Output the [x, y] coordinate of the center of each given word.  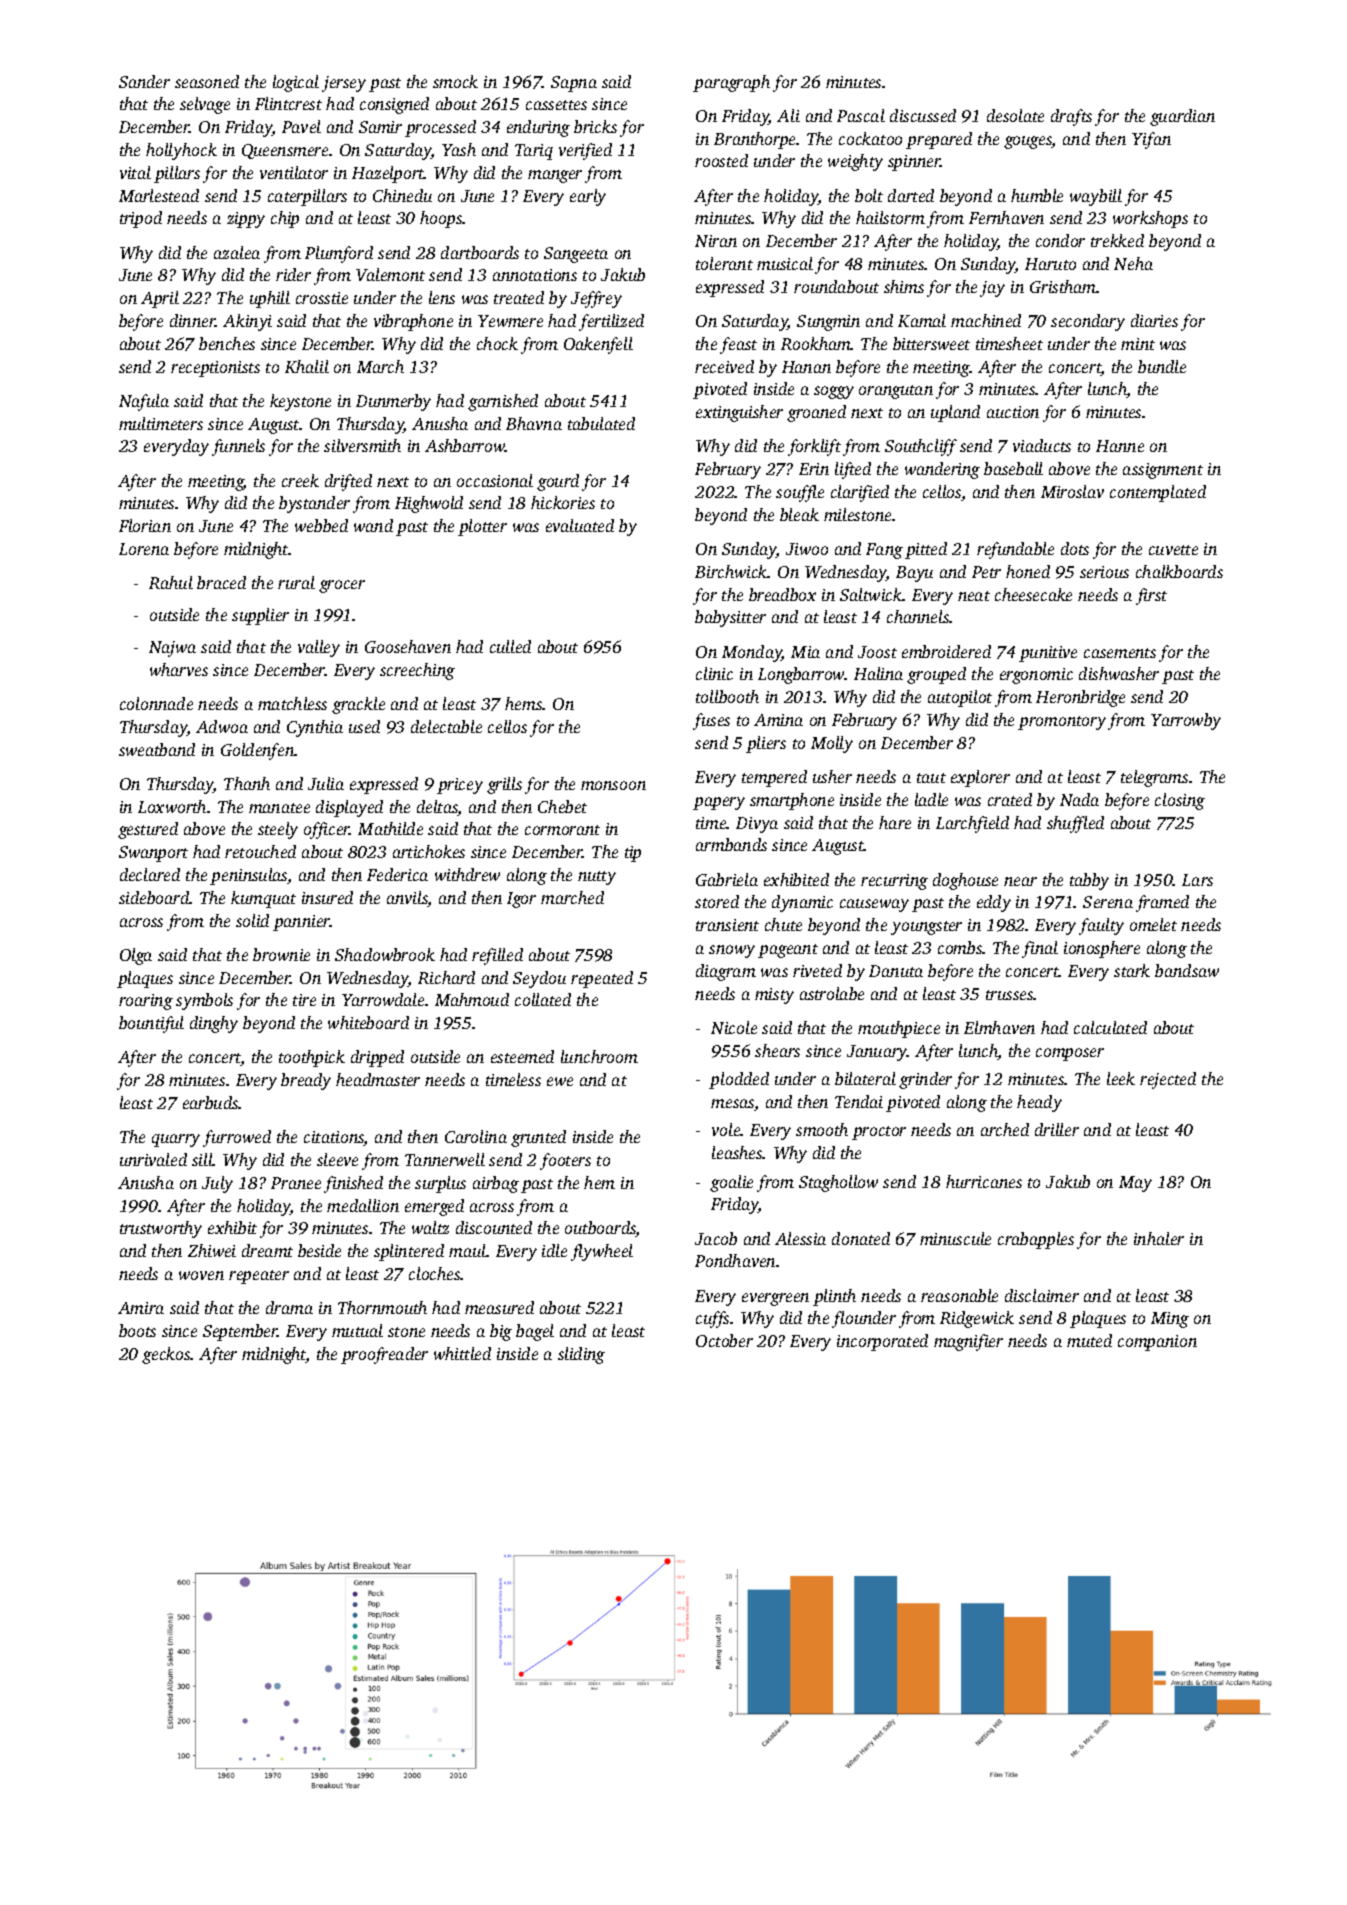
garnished [503, 402]
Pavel [301, 126]
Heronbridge [1080, 698]
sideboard [154, 897]
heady [1039, 1103]
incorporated [882, 1342]
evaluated [580, 525]
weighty [855, 162]
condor [1060, 240]
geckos [166, 1355]
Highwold [429, 504]
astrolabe [832, 993]
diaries [1154, 320]
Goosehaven [408, 646]
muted [1089, 1340]
